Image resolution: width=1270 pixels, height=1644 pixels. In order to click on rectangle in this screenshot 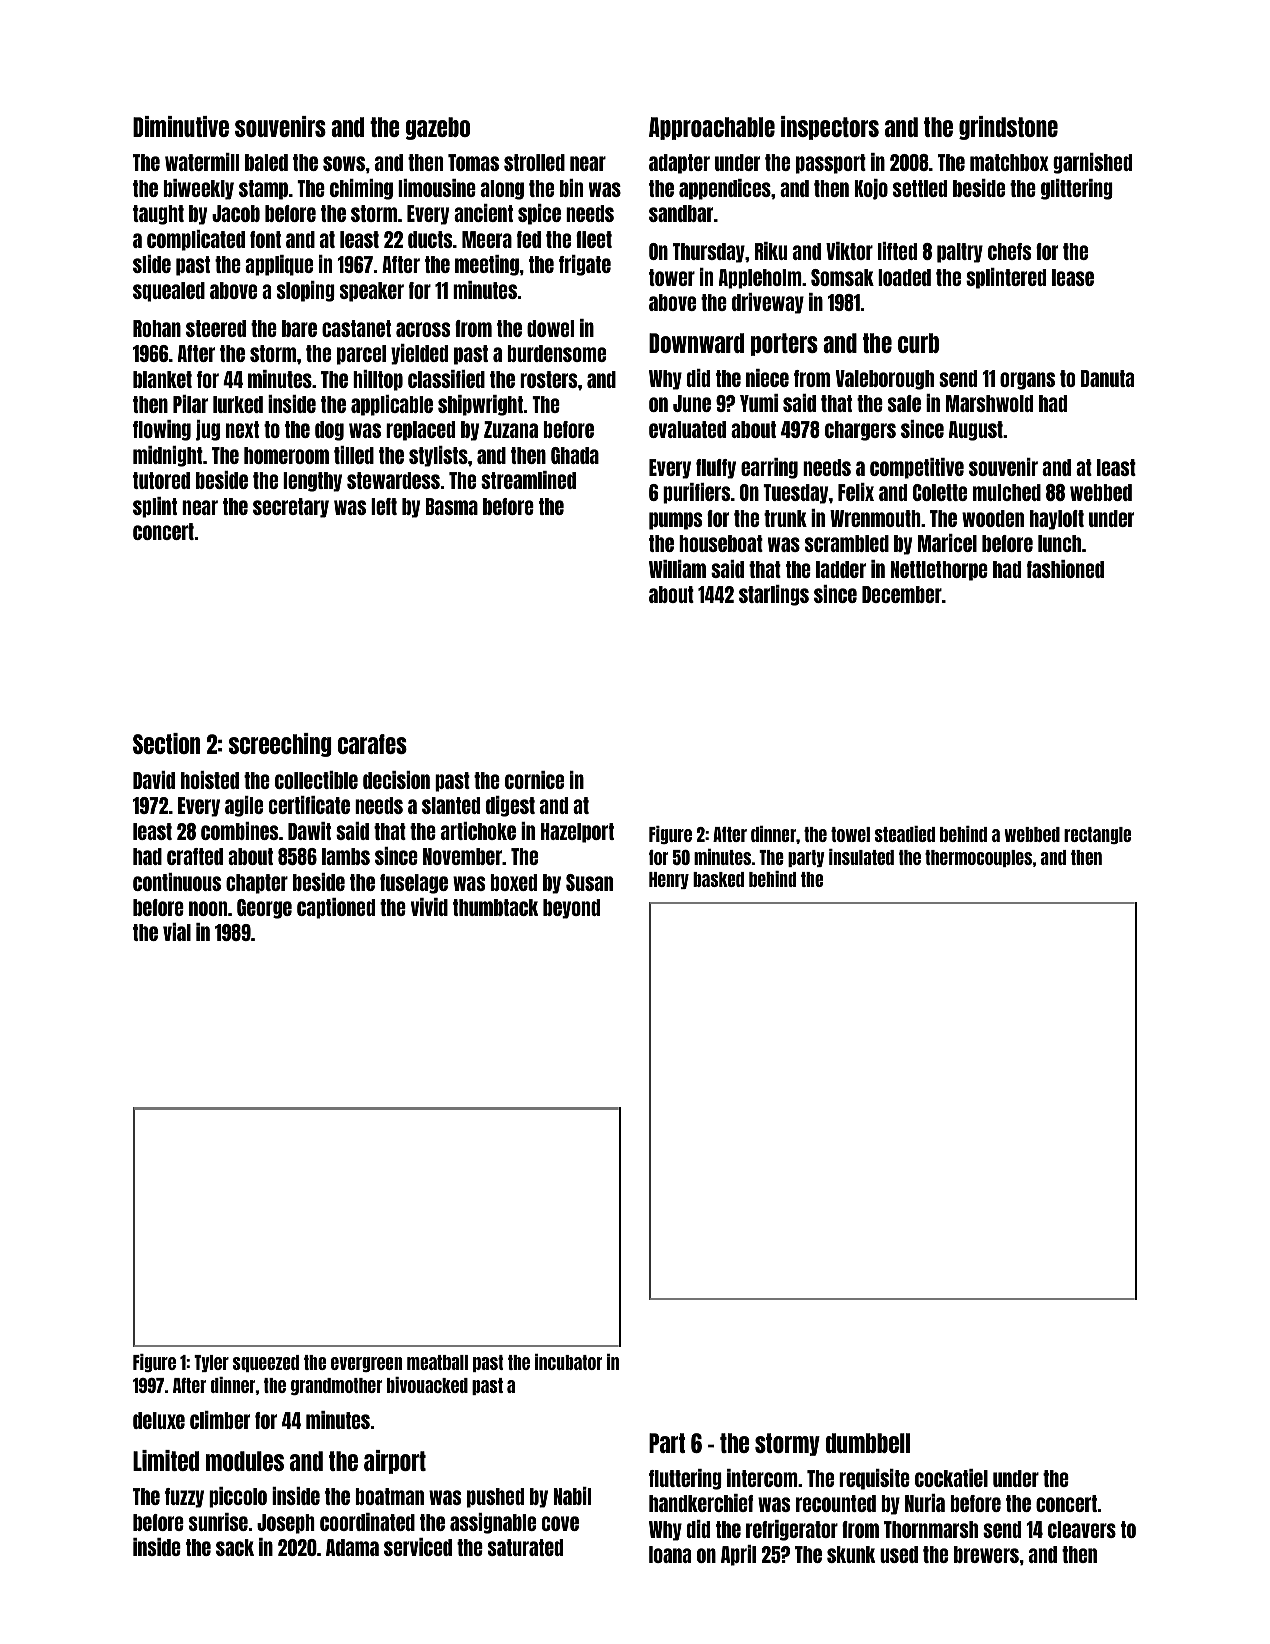, I will do `click(1097, 835)`.
